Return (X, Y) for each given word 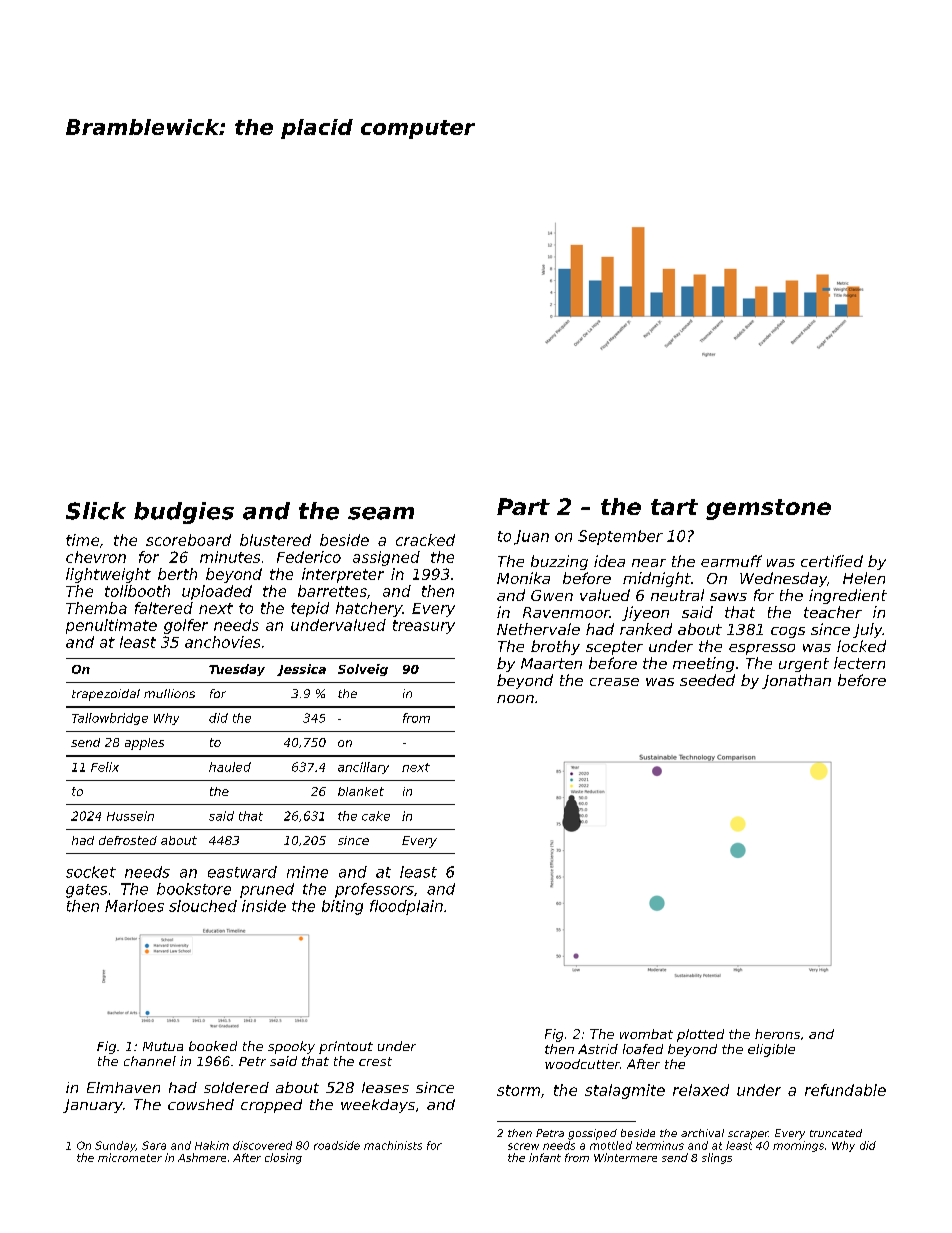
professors (374, 890)
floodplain (406, 907)
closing (283, 1158)
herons (777, 1034)
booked (213, 1046)
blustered (275, 540)
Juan (531, 537)
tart (674, 507)
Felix (105, 767)
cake (376, 816)
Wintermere (625, 1157)
